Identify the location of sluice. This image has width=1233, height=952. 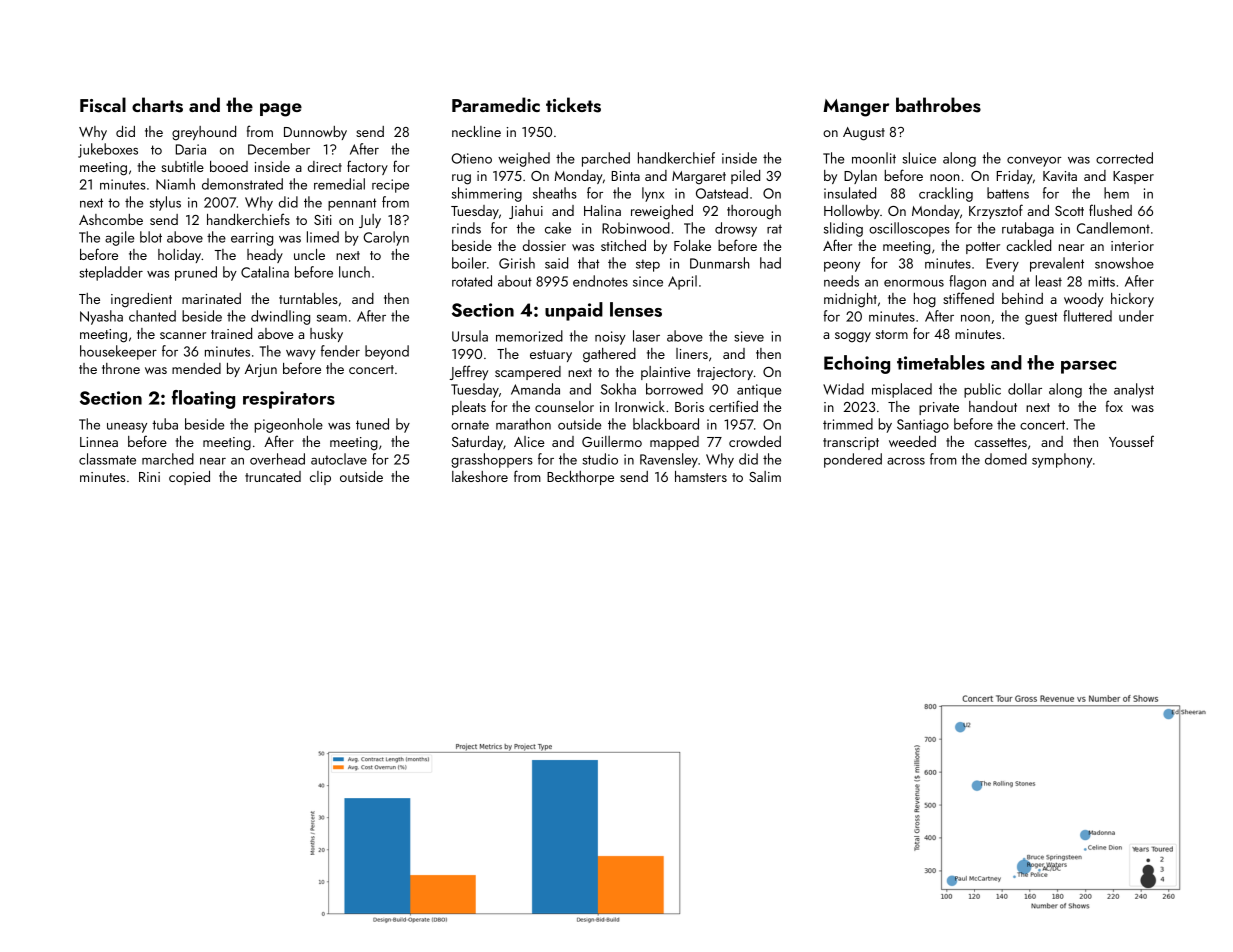
(919, 158).
